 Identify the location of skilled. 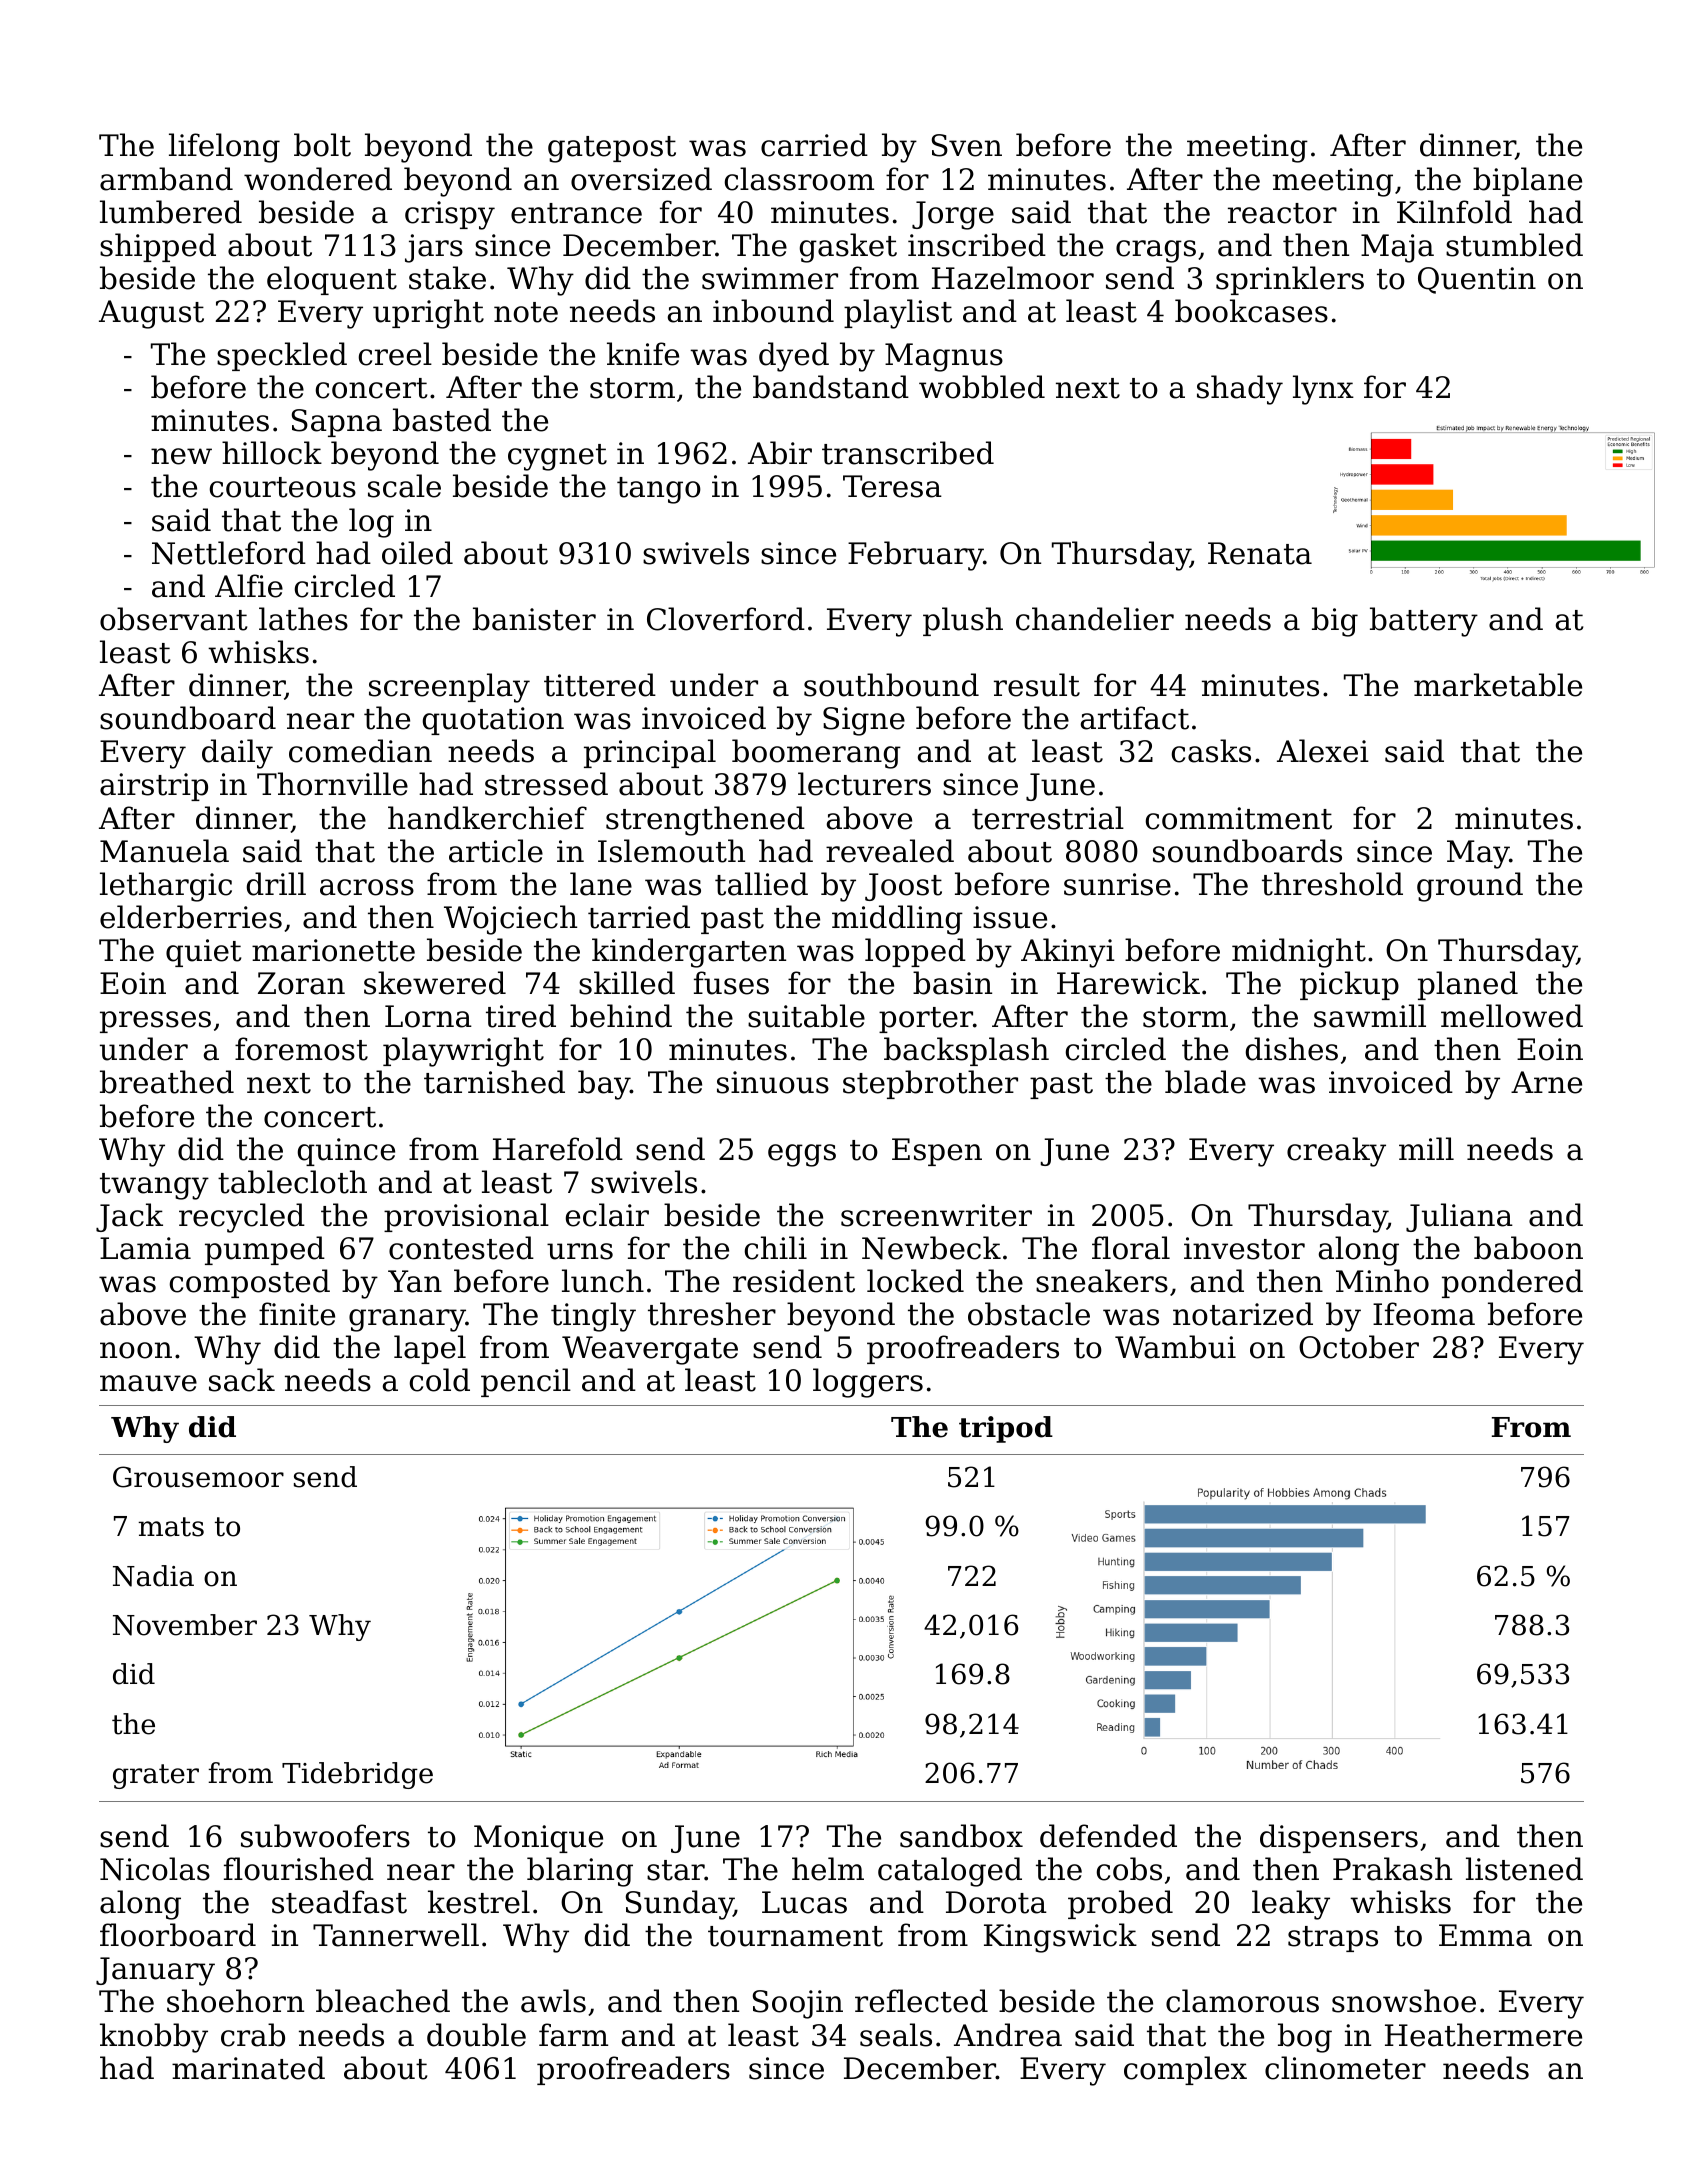
(627, 983).
